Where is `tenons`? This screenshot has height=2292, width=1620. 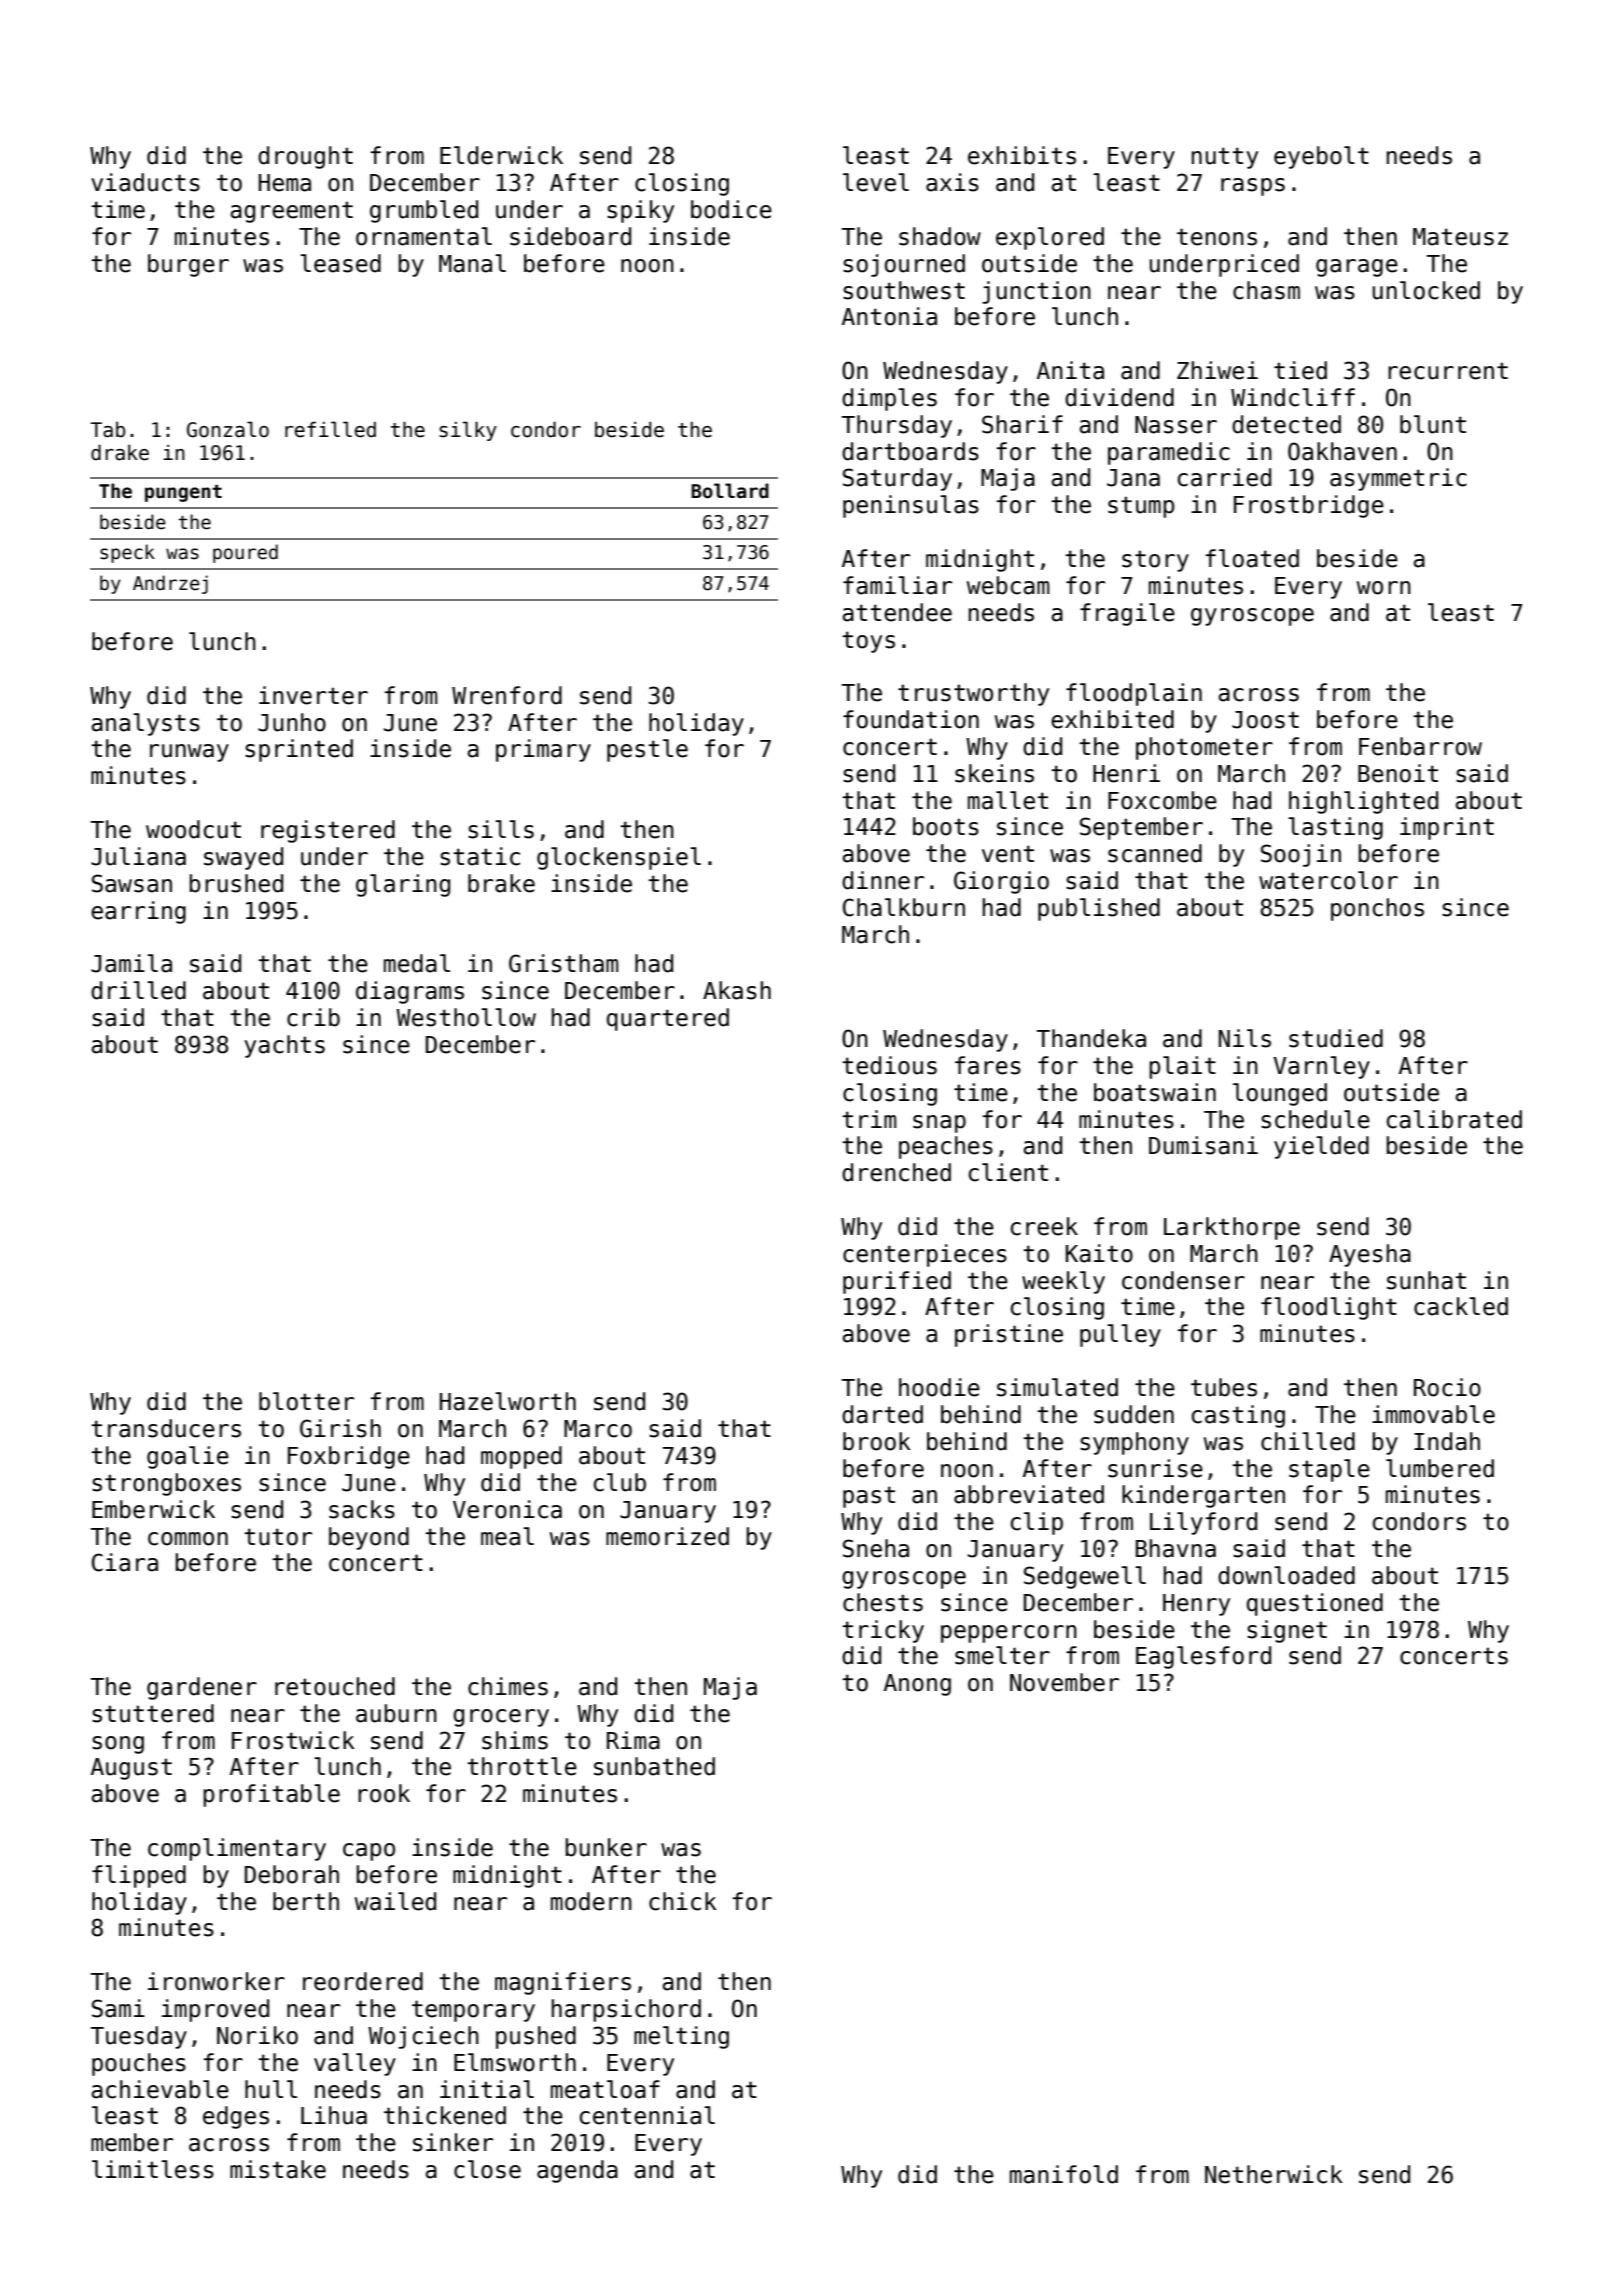 tenons is located at coordinates (1217, 237).
